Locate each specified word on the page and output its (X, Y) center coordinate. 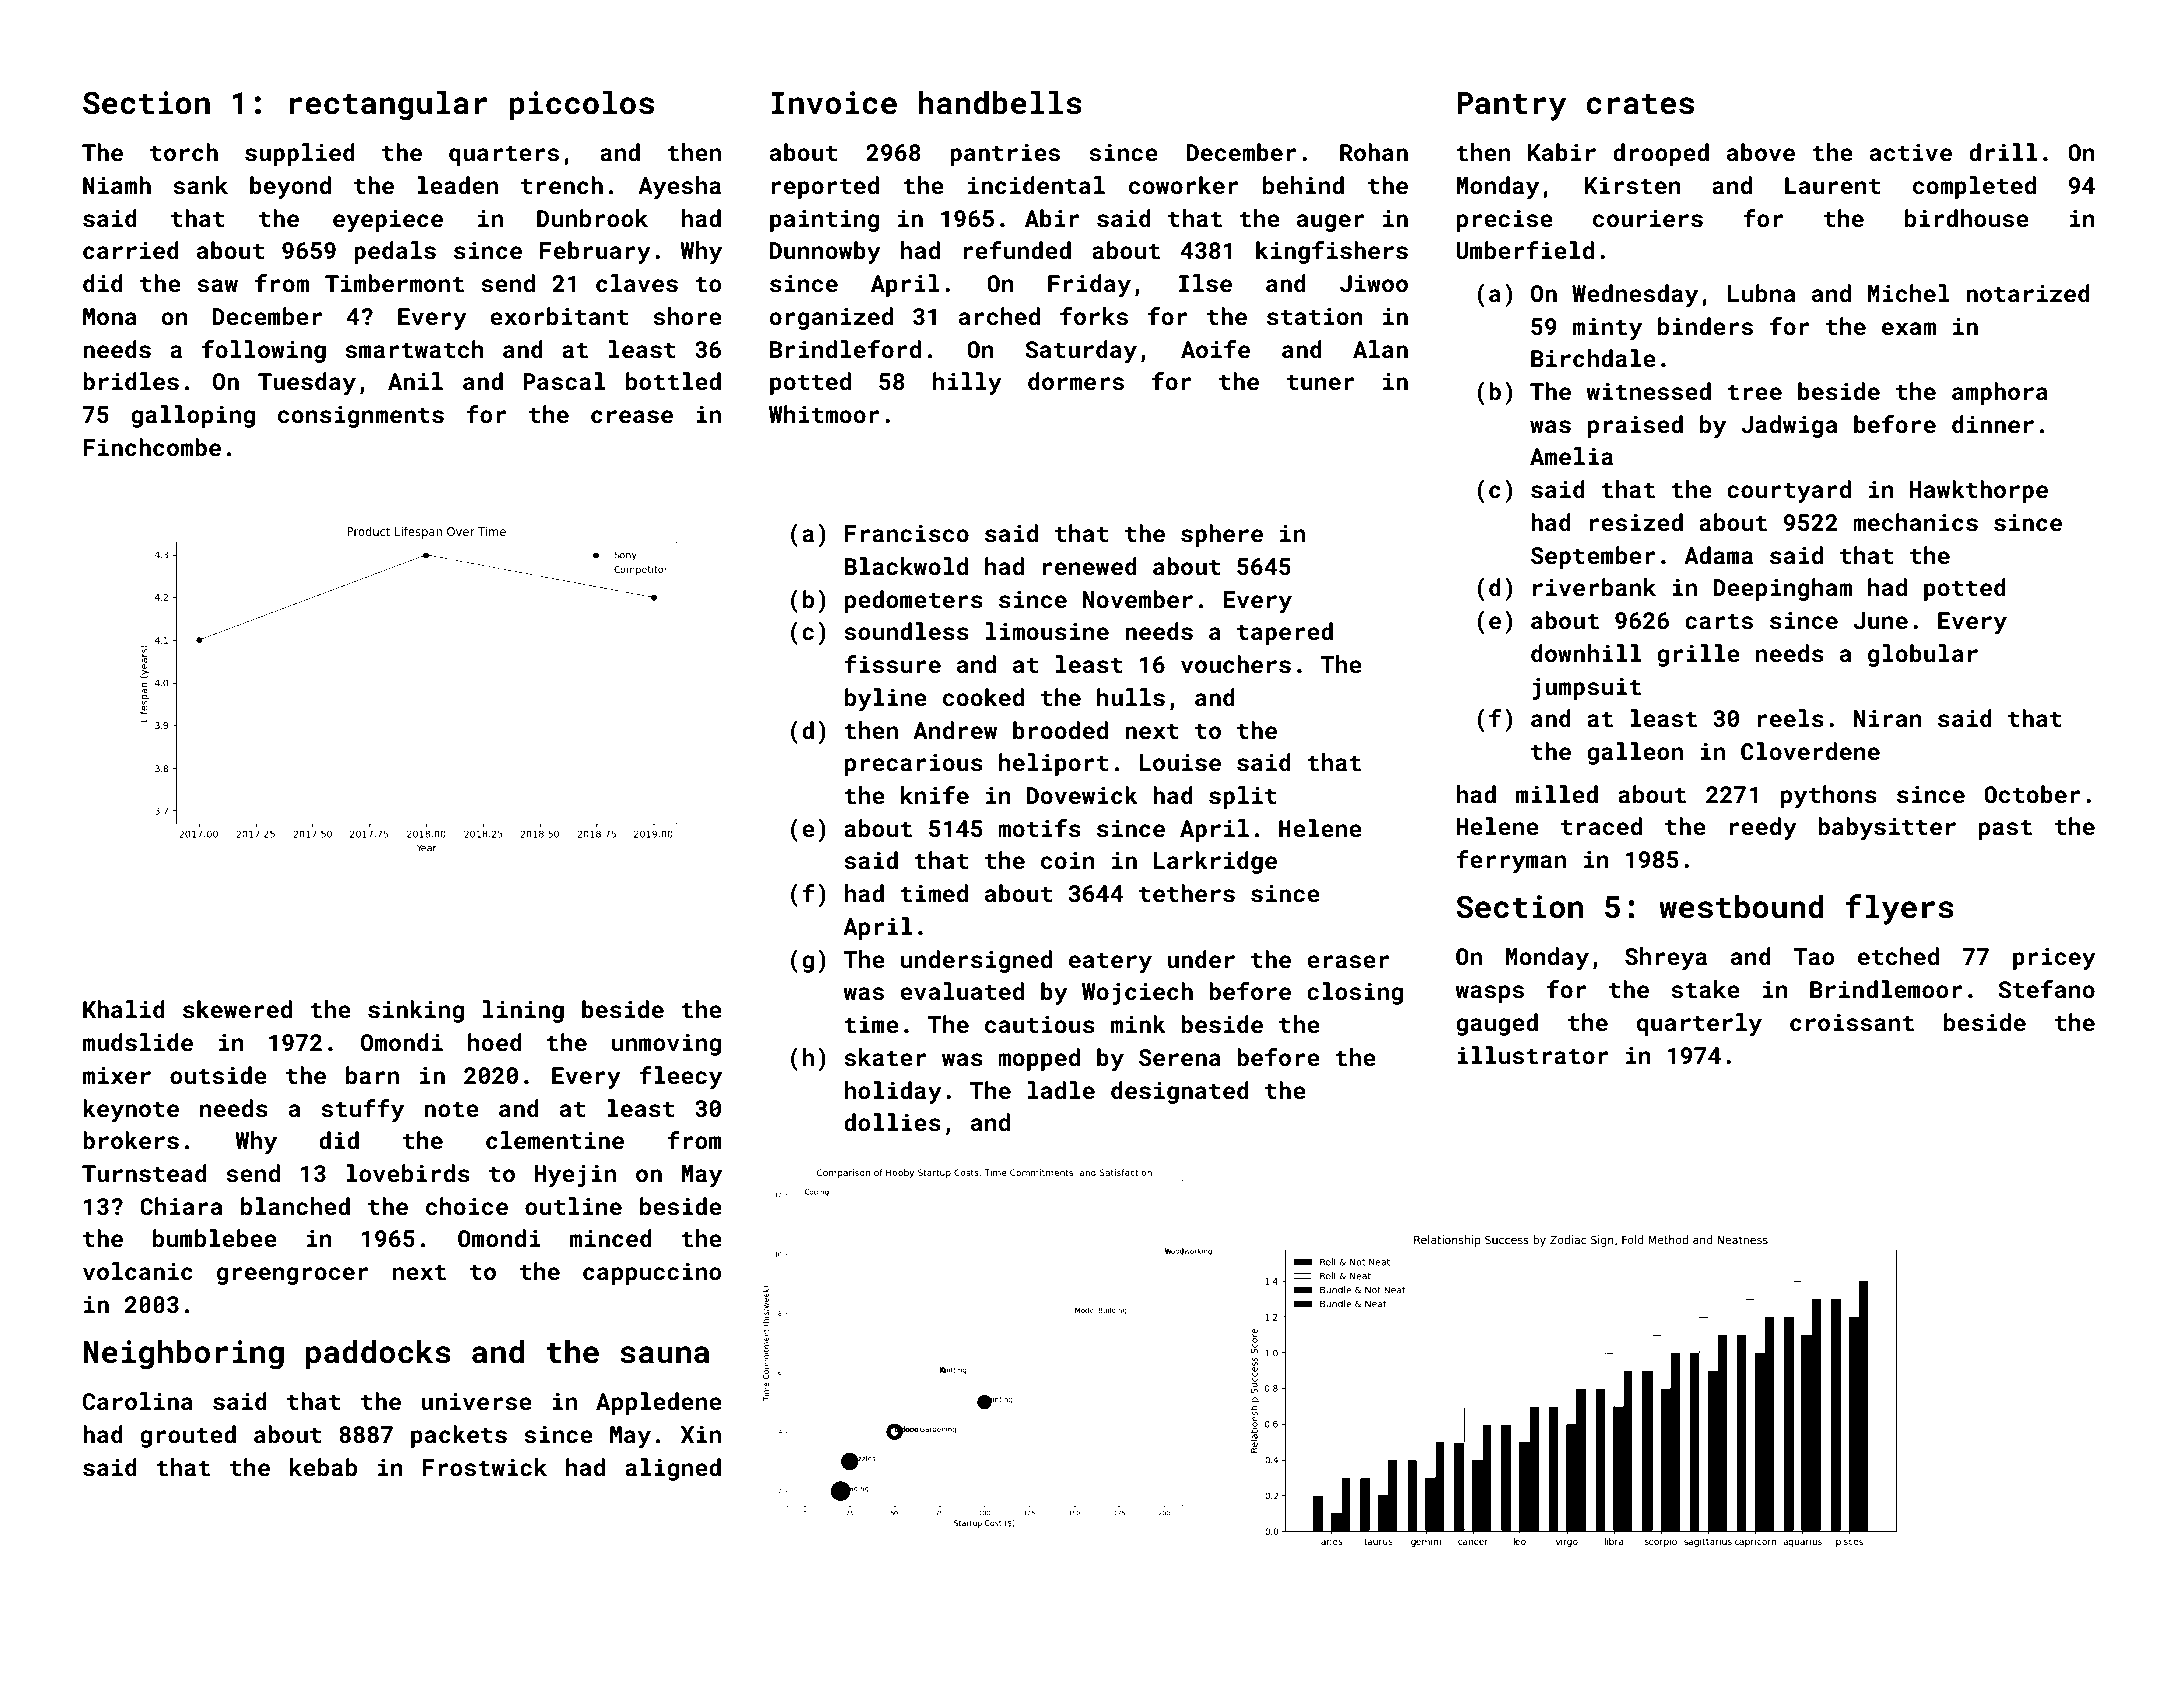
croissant (1852, 1022)
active (1911, 152)
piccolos (582, 106)
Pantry (1512, 106)
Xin (701, 1434)
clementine (555, 1140)
